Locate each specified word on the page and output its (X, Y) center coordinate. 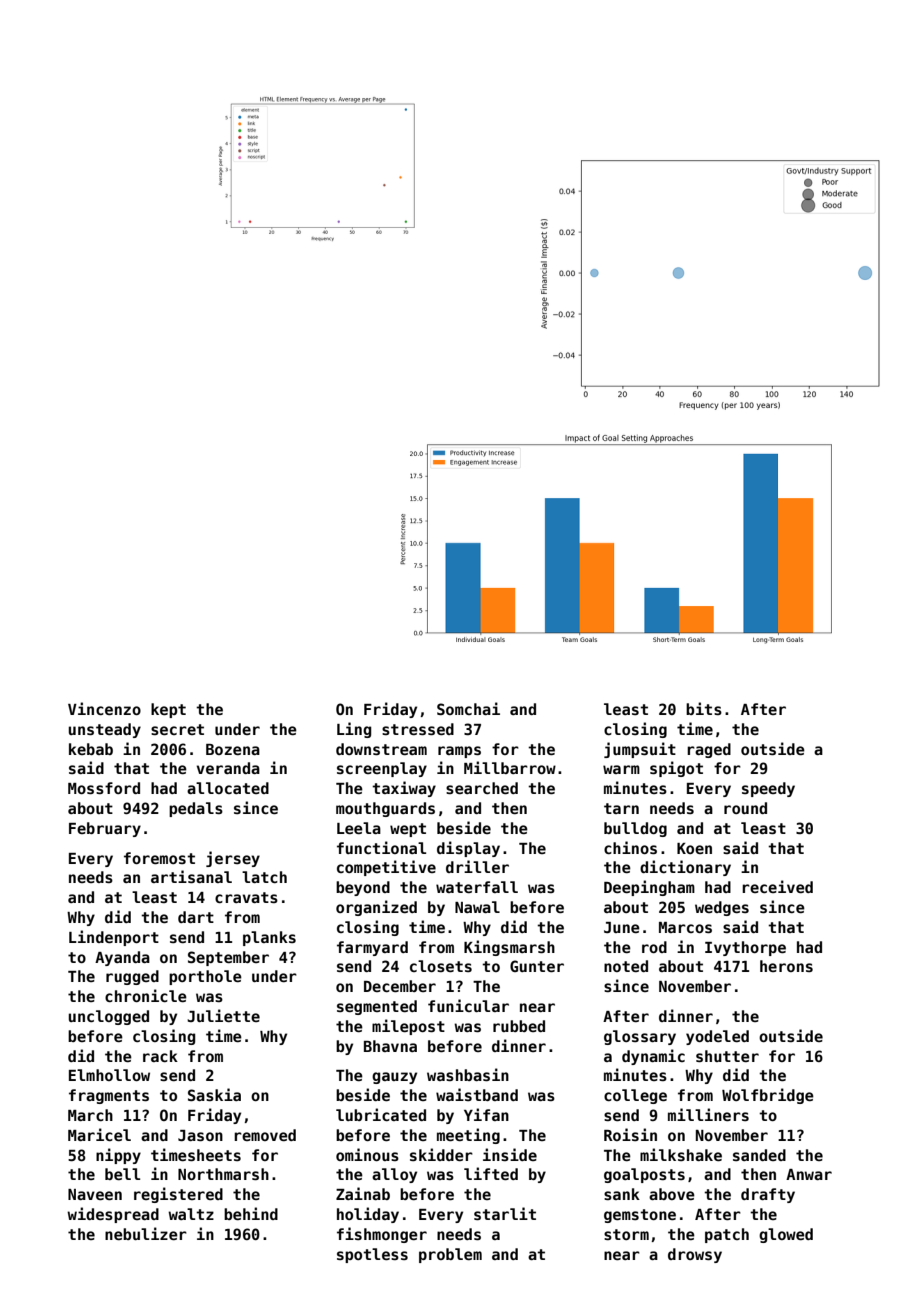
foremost (159, 858)
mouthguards (385, 809)
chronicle (146, 995)
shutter (727, 1056)
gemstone (640, 1216)
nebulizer (146, 1233)
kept (168, 710)
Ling (354, 730)
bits (704, 708)
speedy (768, 789)
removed (265, 1135)
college (635, 1096)
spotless (372, 1255)
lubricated (381, 1114)
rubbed (519, 1026)
